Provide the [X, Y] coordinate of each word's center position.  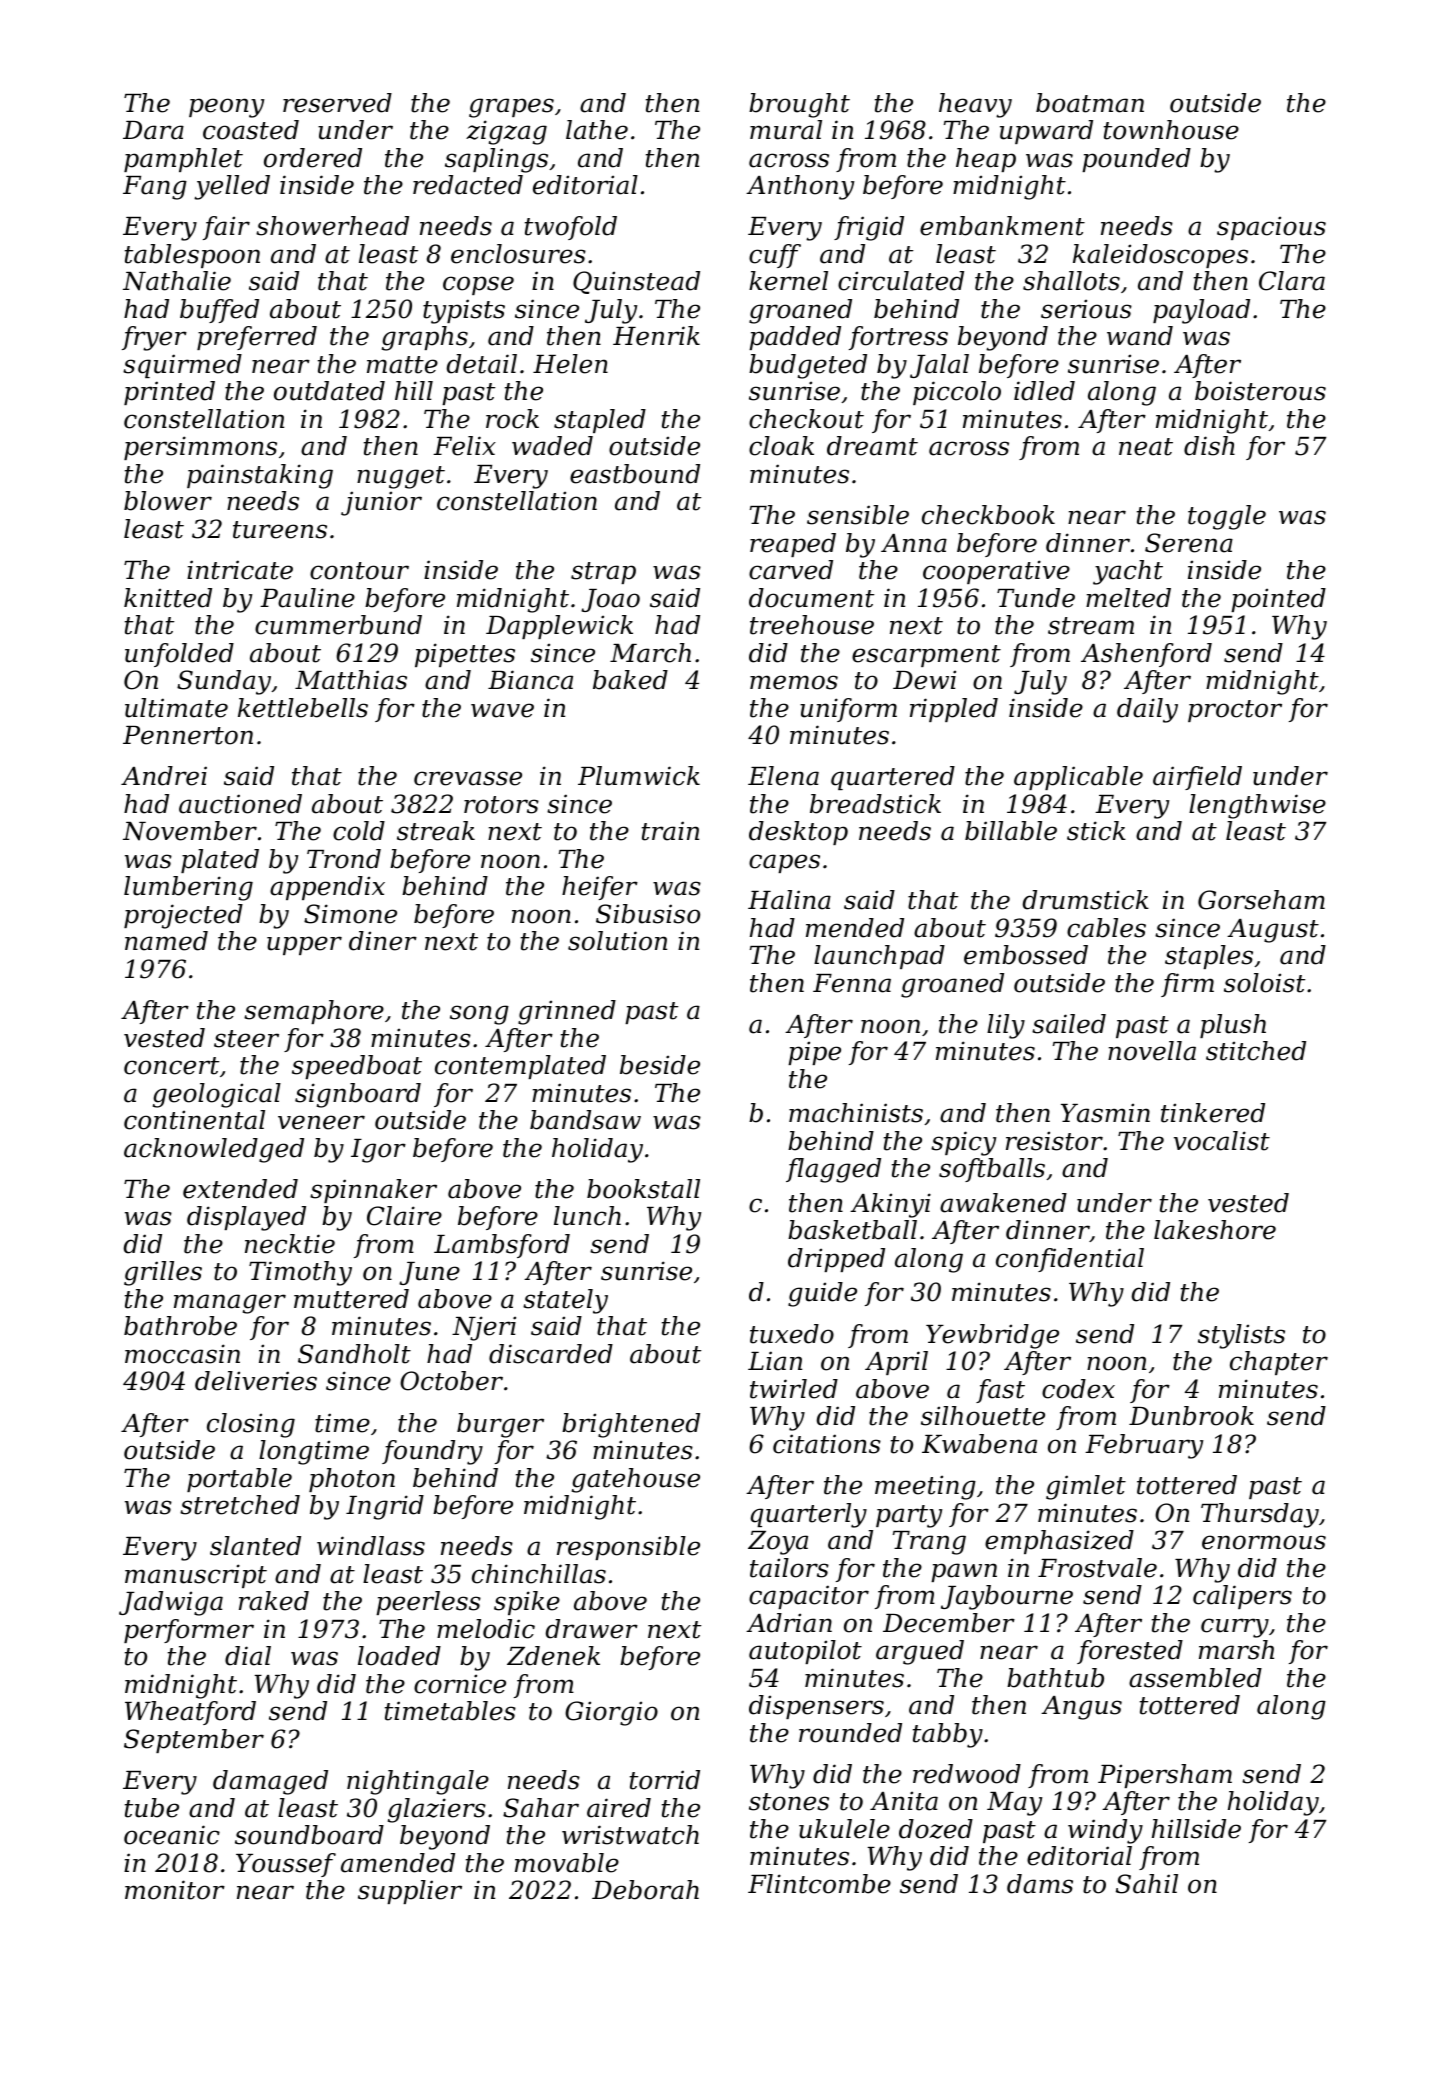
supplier [410, 1892]
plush [1233, 1026]
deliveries [256, 1381]
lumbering [188, 888]
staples [1209, 957]
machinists [856, 1113]
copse [478, 285]
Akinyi [890, 1205]
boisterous [1260, 391]
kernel [788, 281]
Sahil [1147, 1884]
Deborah [645, 1890]
